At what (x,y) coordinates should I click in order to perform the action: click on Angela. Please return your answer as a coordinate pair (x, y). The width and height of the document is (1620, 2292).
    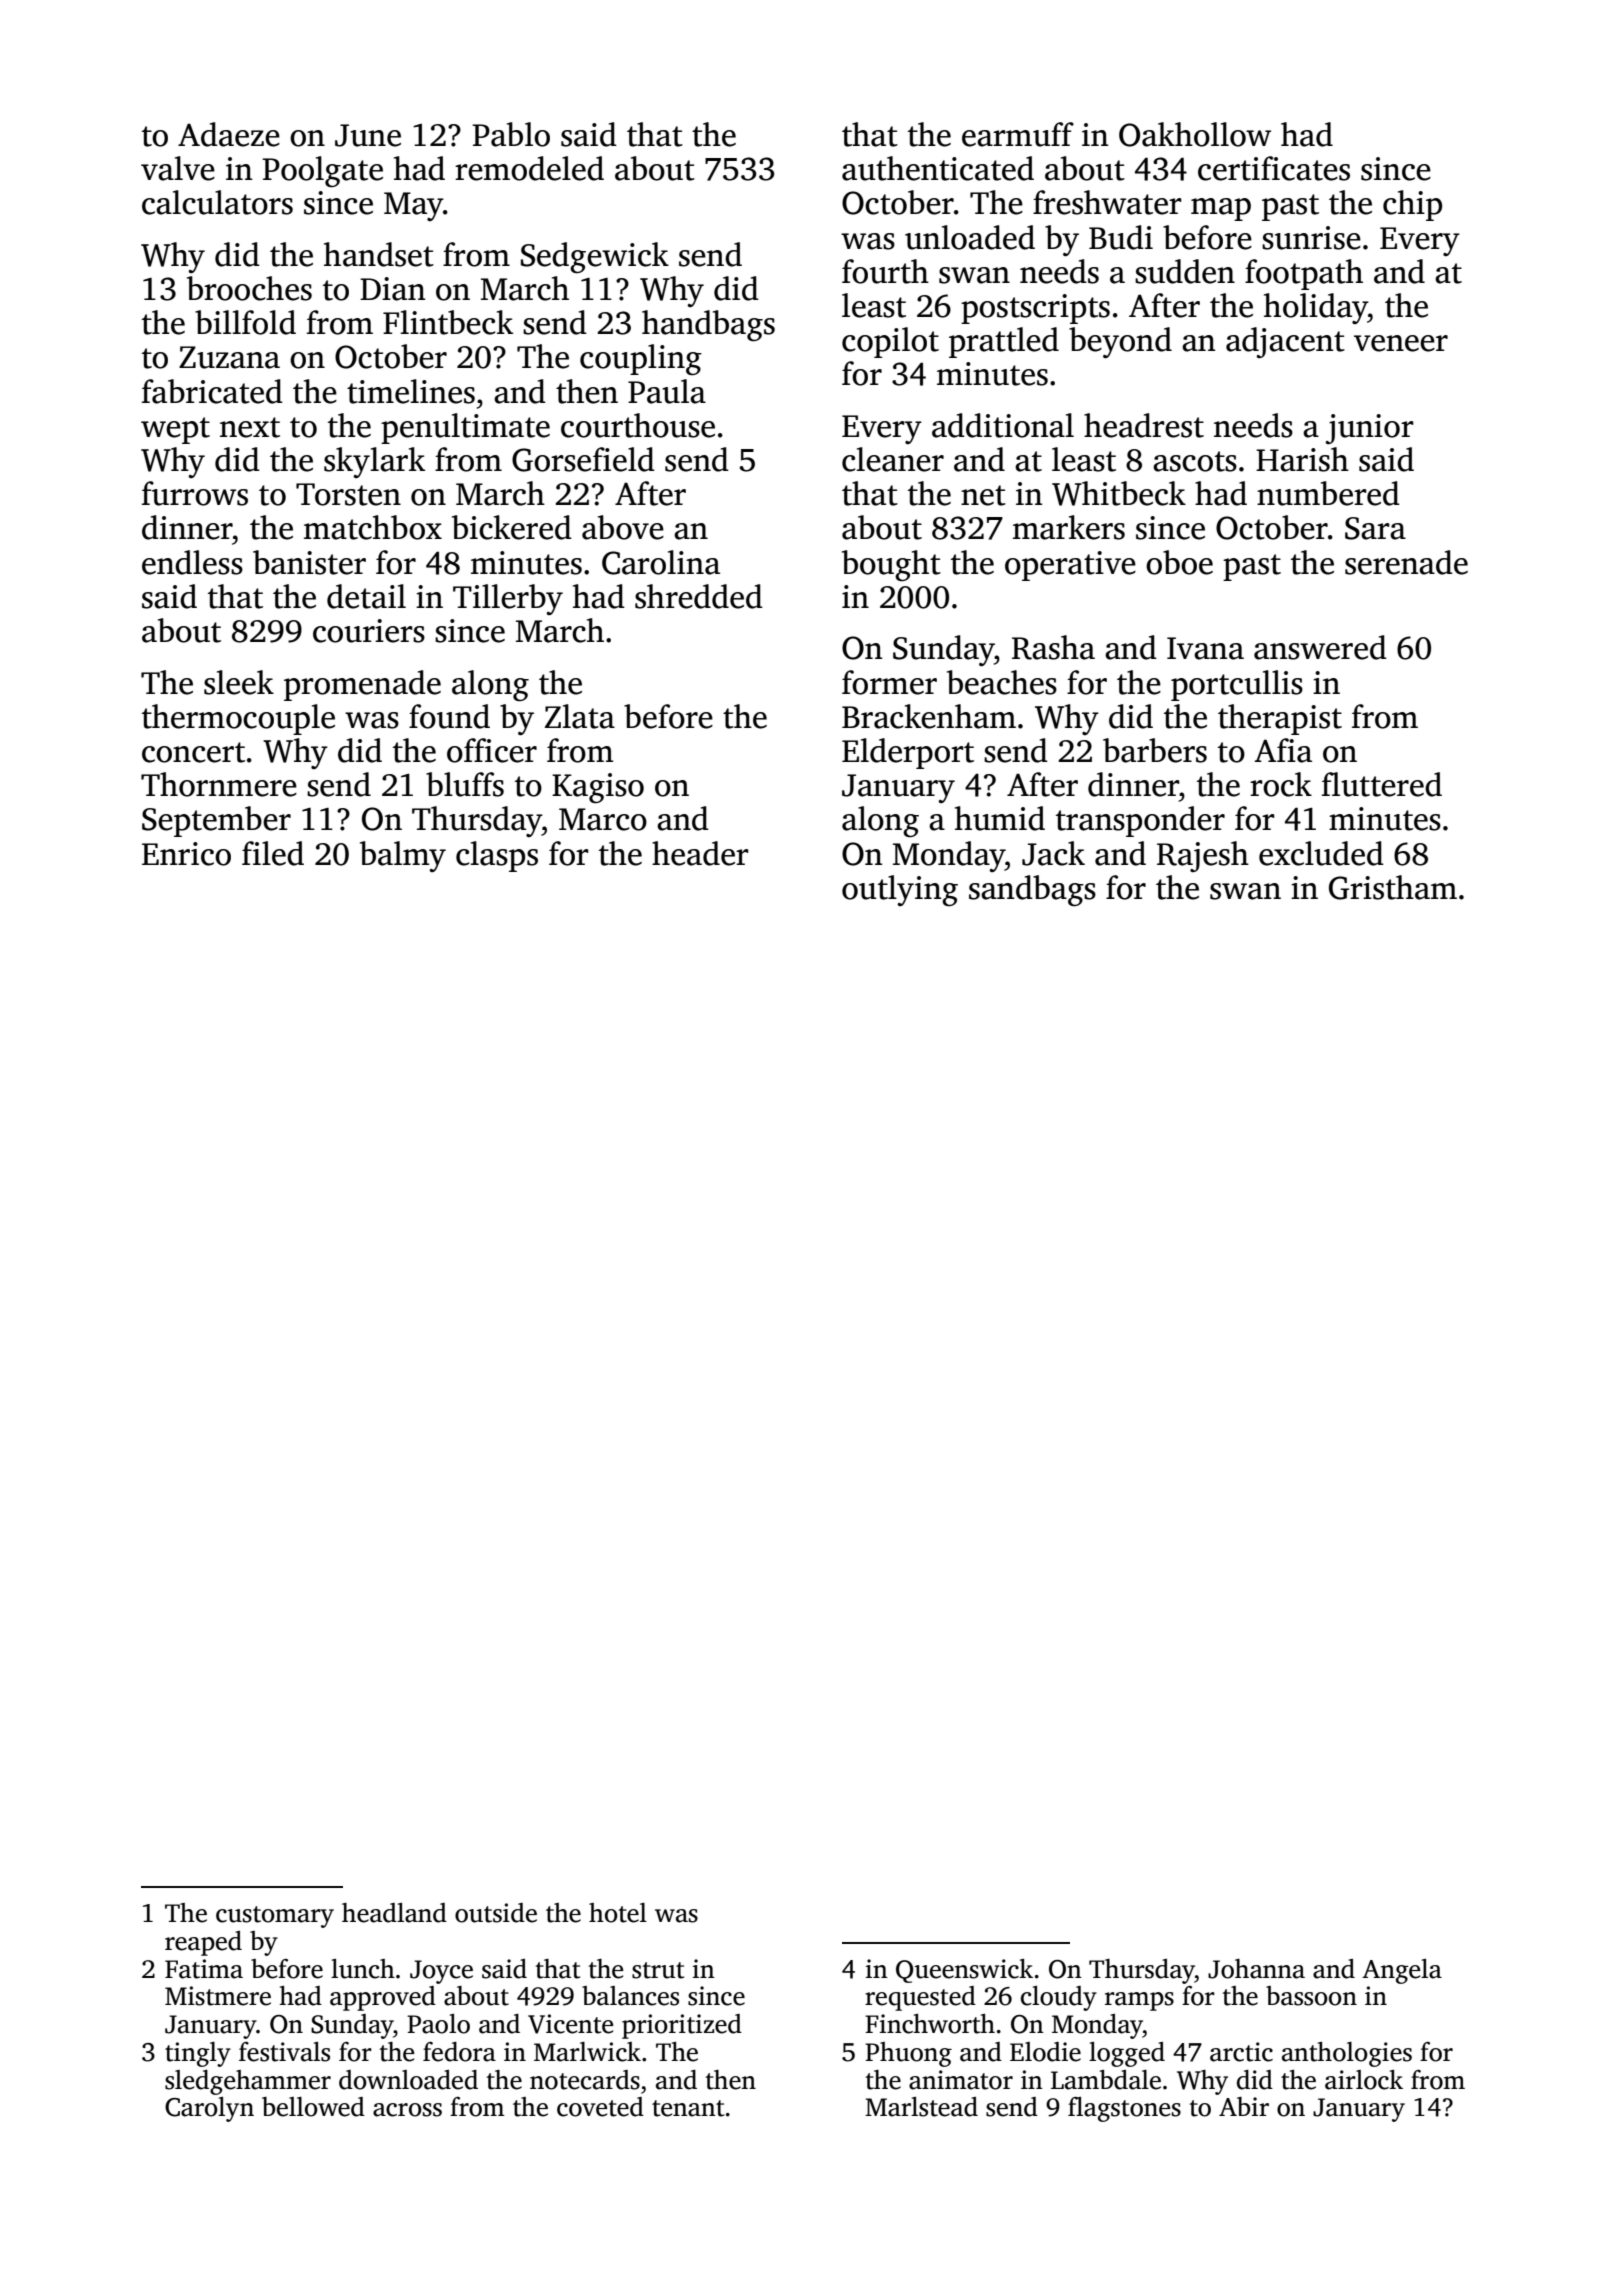
    Looking at the image, I should click on (1402, 1971).
